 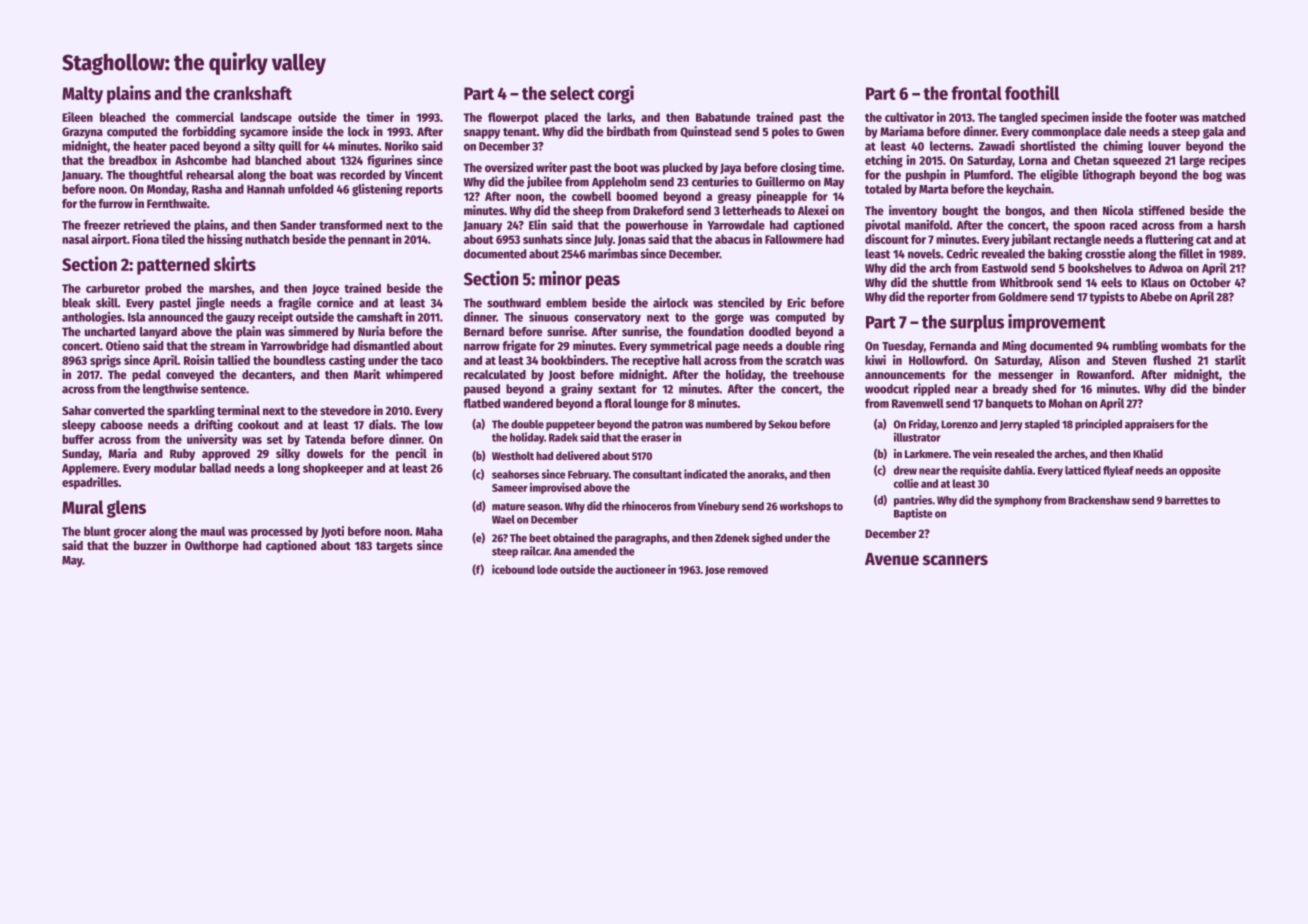 I want to click on Noriko, so click(x=402, y=145).
